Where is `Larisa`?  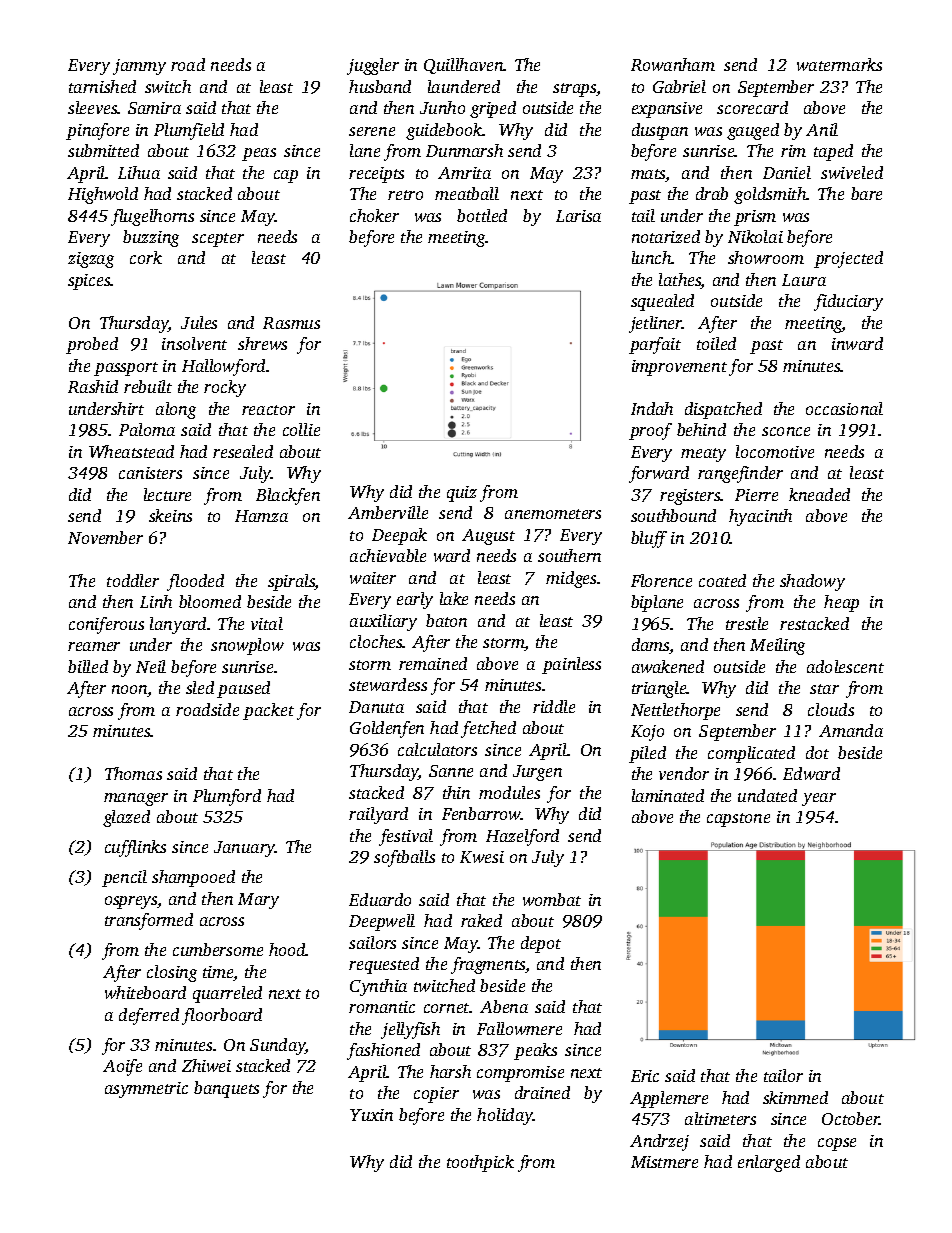 Larisa is located at coordinates (578, 216).
